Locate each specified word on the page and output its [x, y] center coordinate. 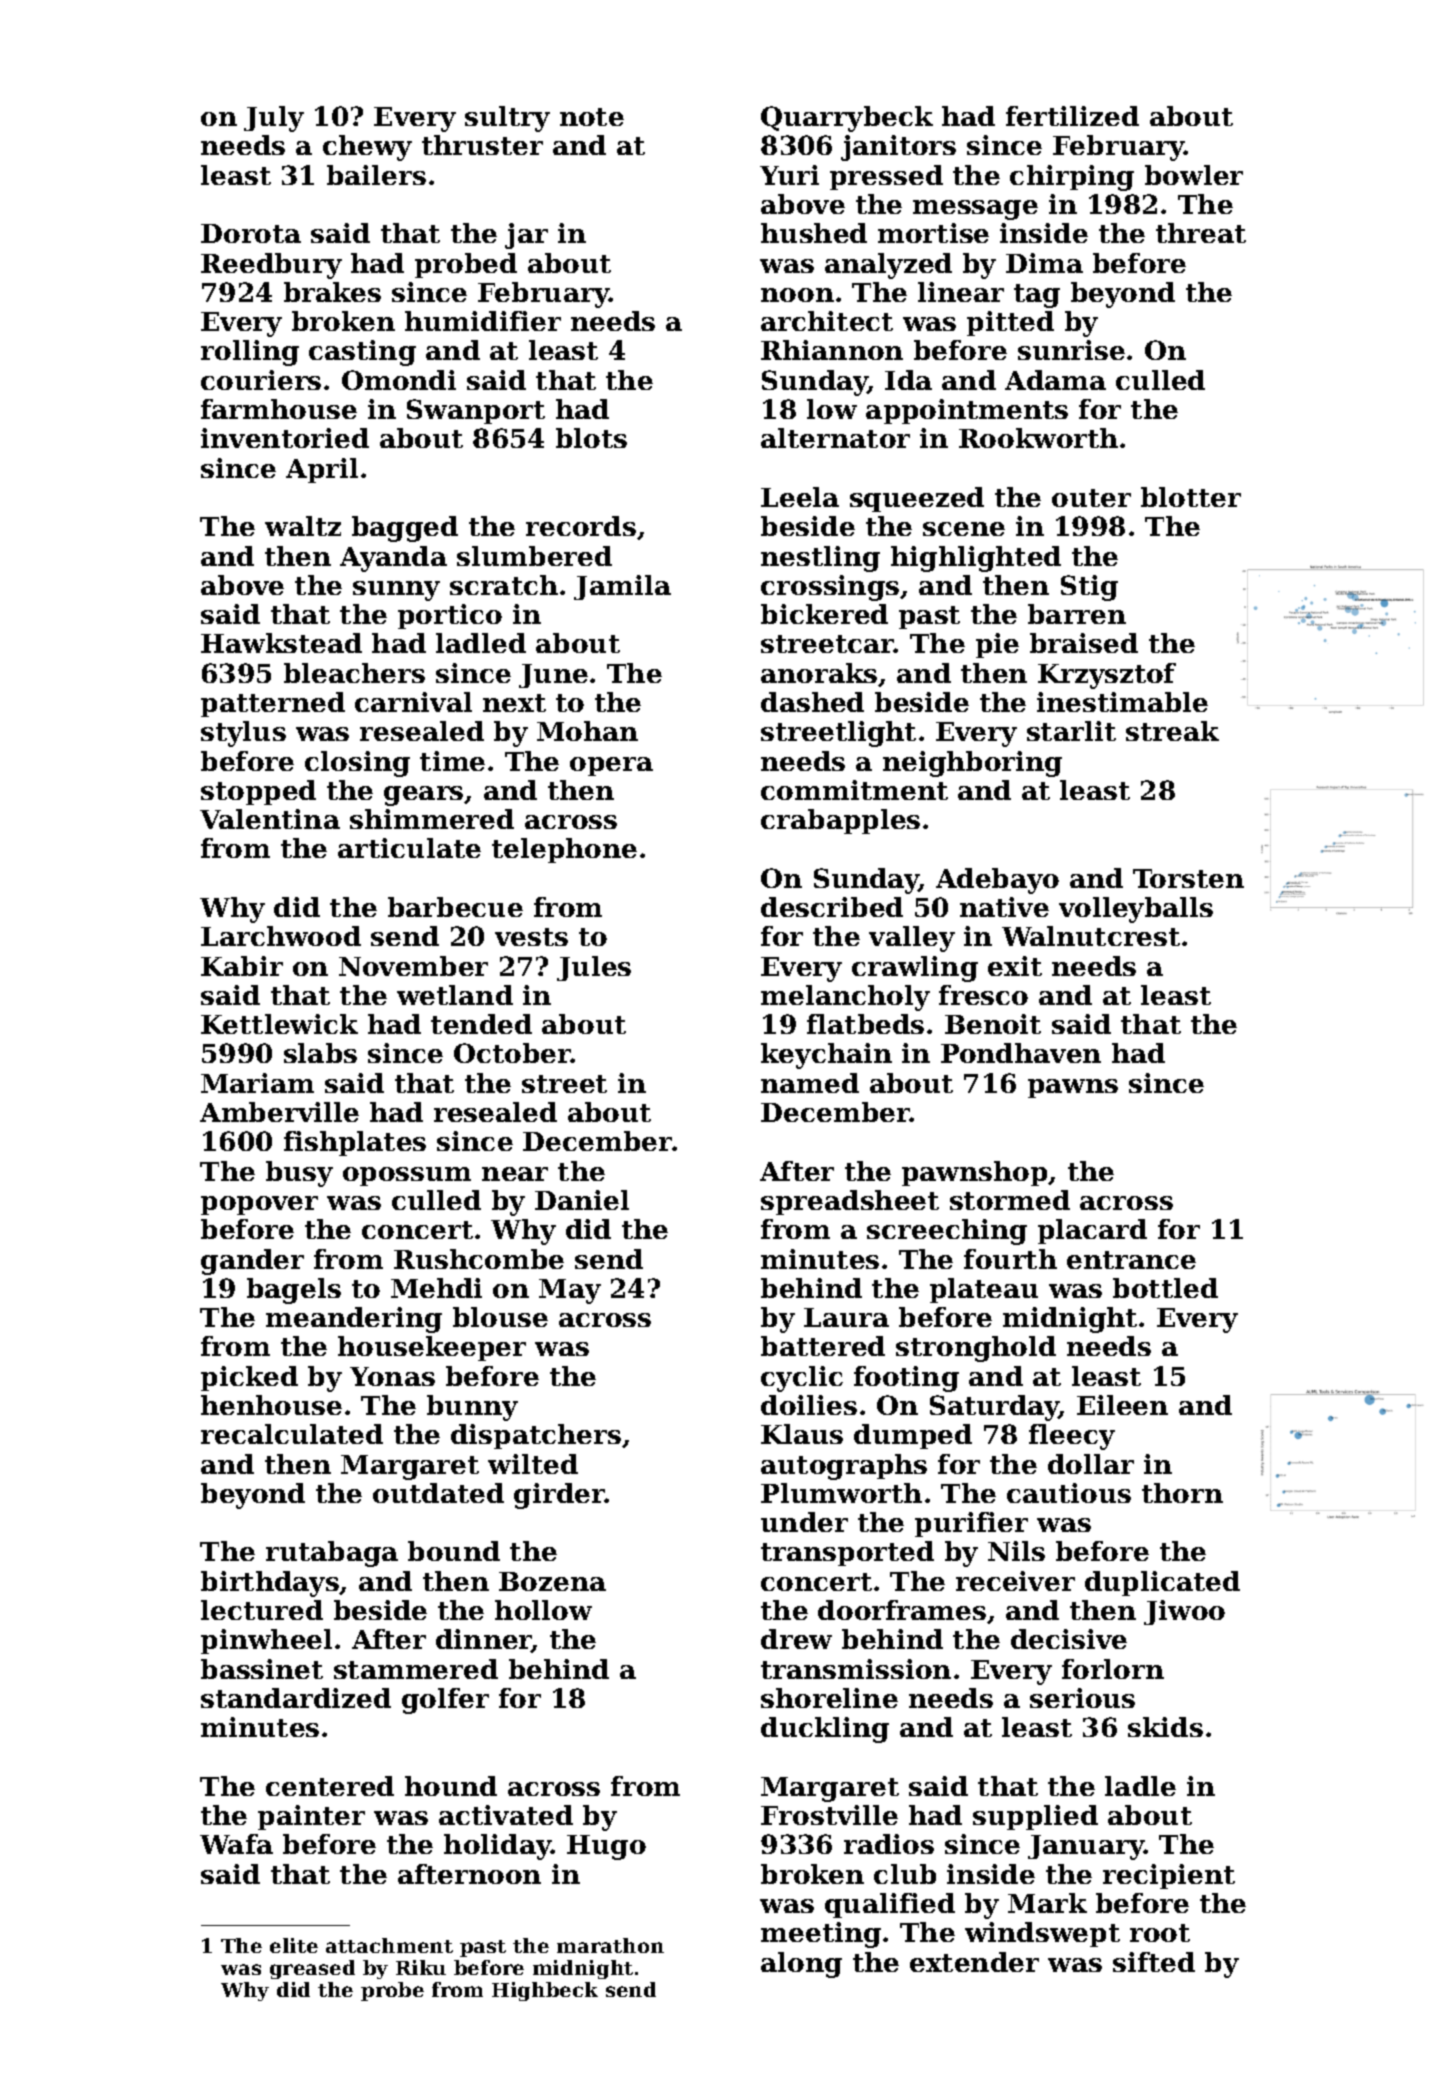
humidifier [483, 321]
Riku [421, 1967]
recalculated [292, 1434]
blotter [1191, 497]
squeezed [917, 499]
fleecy [1072, 1437]
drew [796, 1639]
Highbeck [545, 1991]
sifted [1154, 1962]
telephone [564, 850]
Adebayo [997, 881]
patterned [273, 704]
